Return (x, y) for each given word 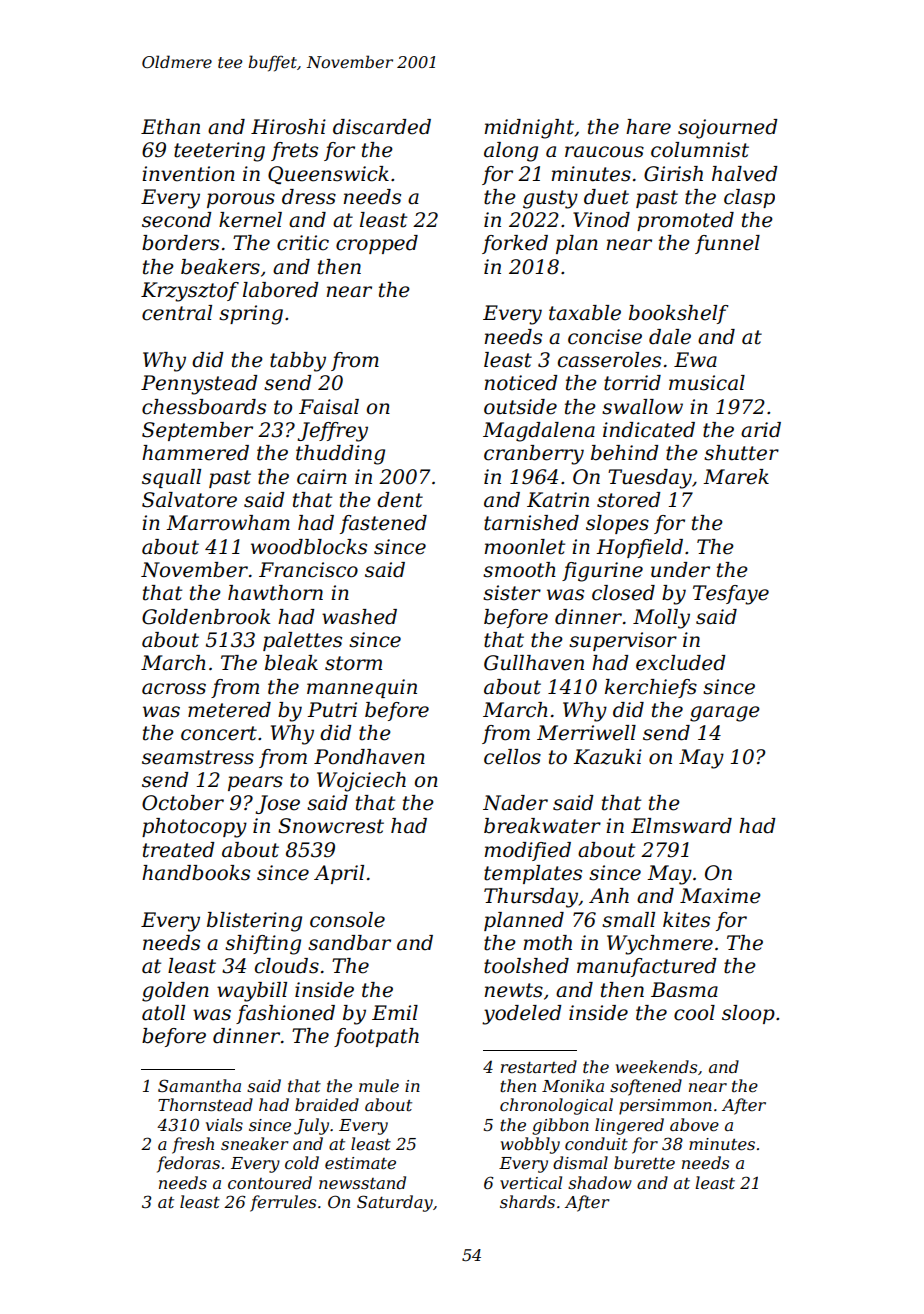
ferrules (283, 1203)
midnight (529, 129)
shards (527, 1201)
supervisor (623, 641)
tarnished (531, 523)
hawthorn (275, 593)
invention (188, 174)
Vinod (601, 220)
